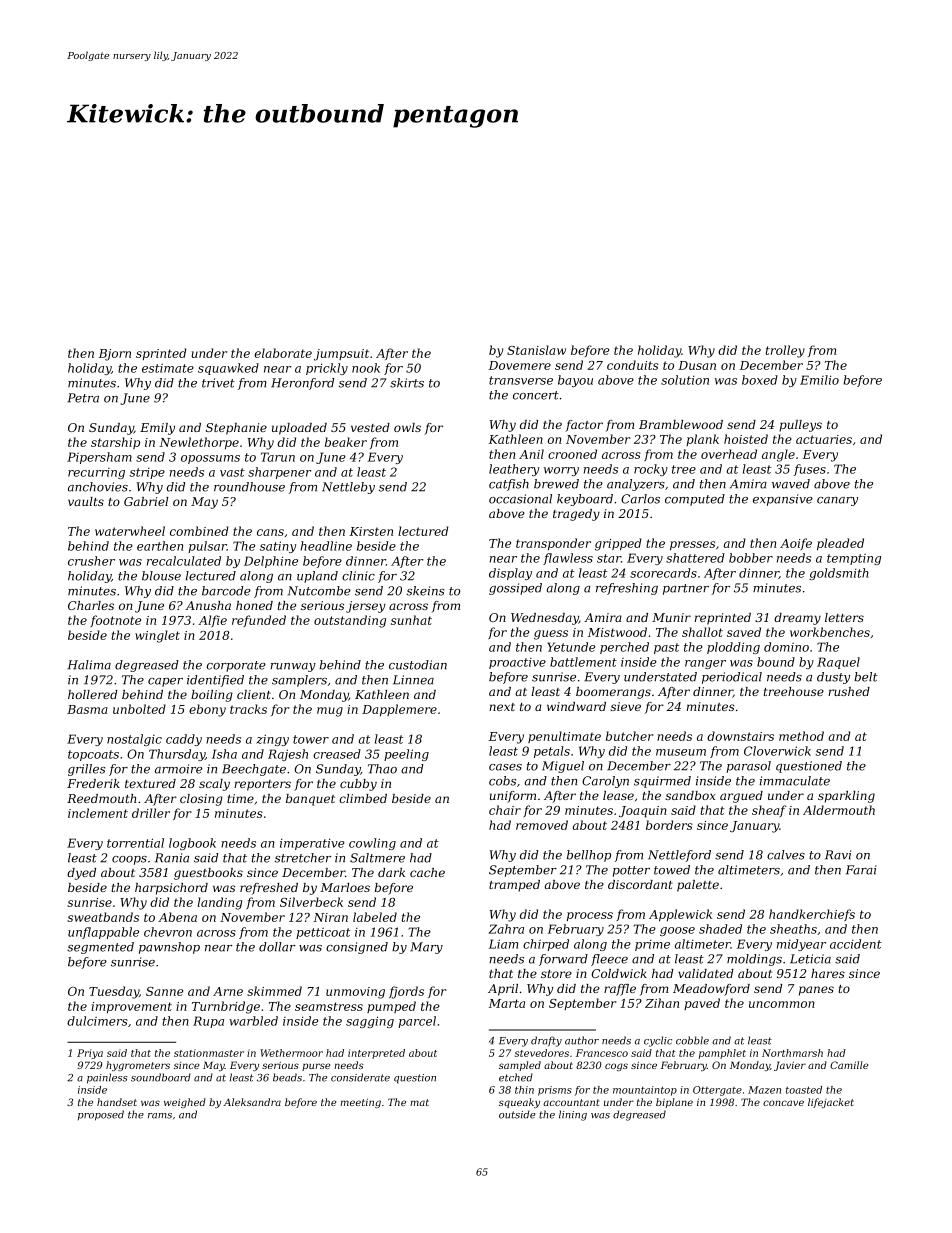 The image size is (952, 1233). Describe the element at coordinates (515, 589) in the page. I see `gossiped` at that location.
